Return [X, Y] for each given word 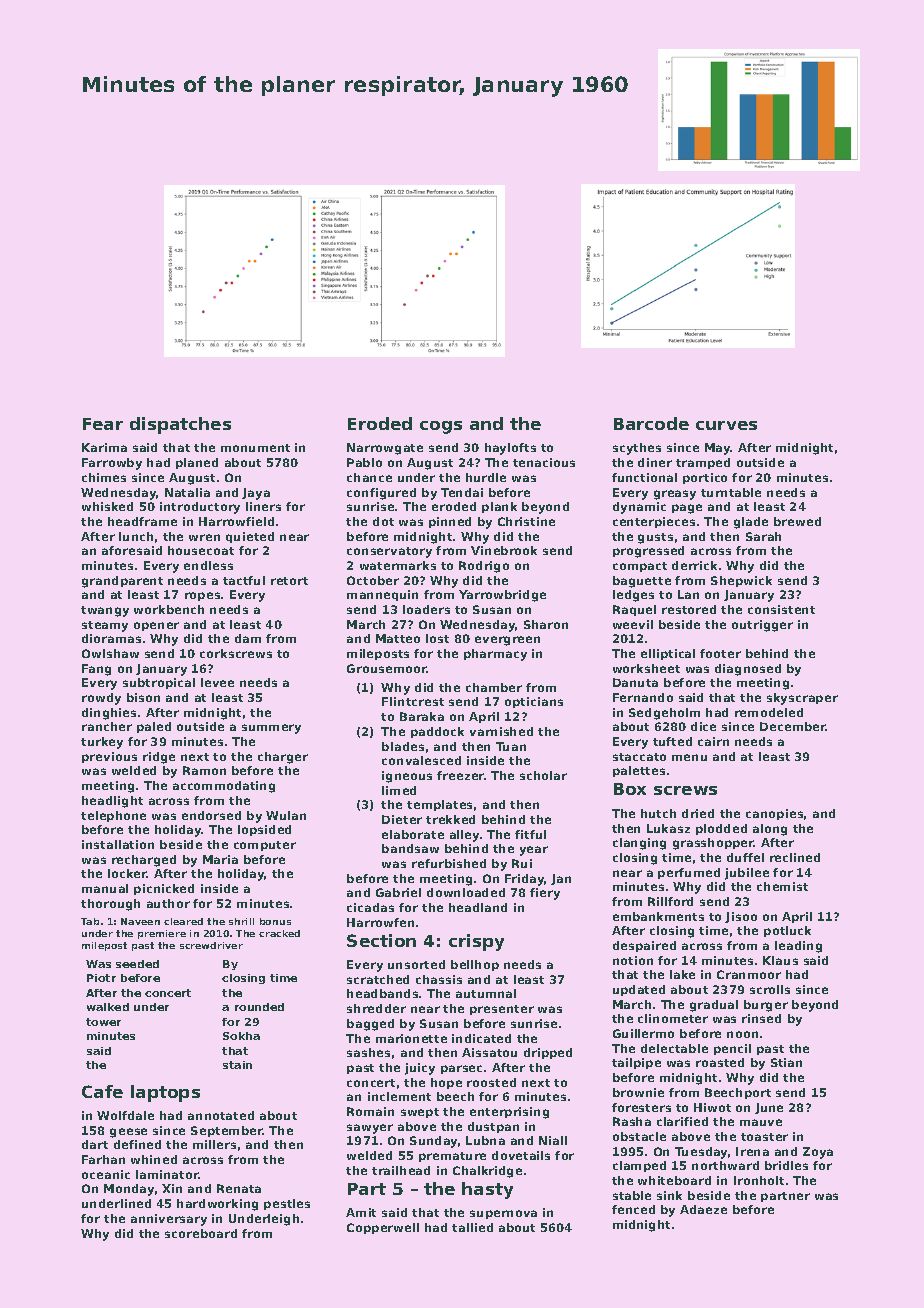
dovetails [521, 1155]
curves [726, 425]
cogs [441, 427]
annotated [221, 1115]
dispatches [180, 425]
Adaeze [703, 1209]
